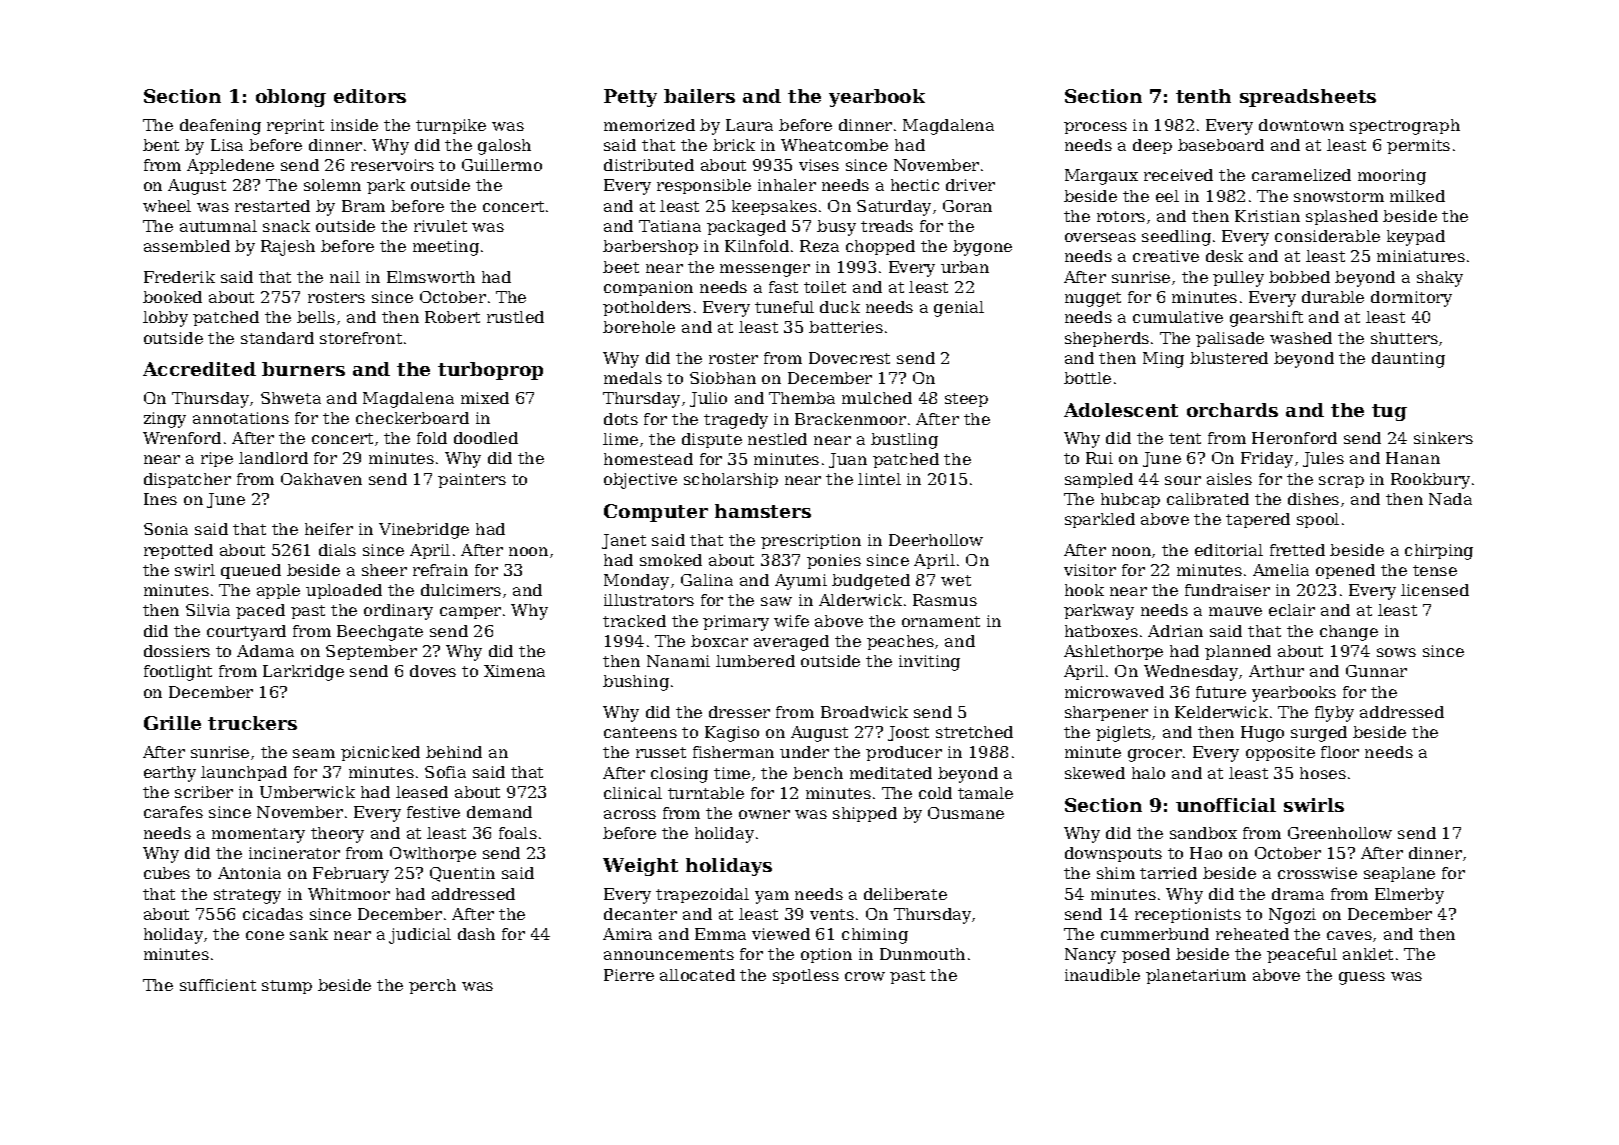 The width and height of the screenshot is (1619, 1145). I want to click on peaceful, so click(1302, 955).
